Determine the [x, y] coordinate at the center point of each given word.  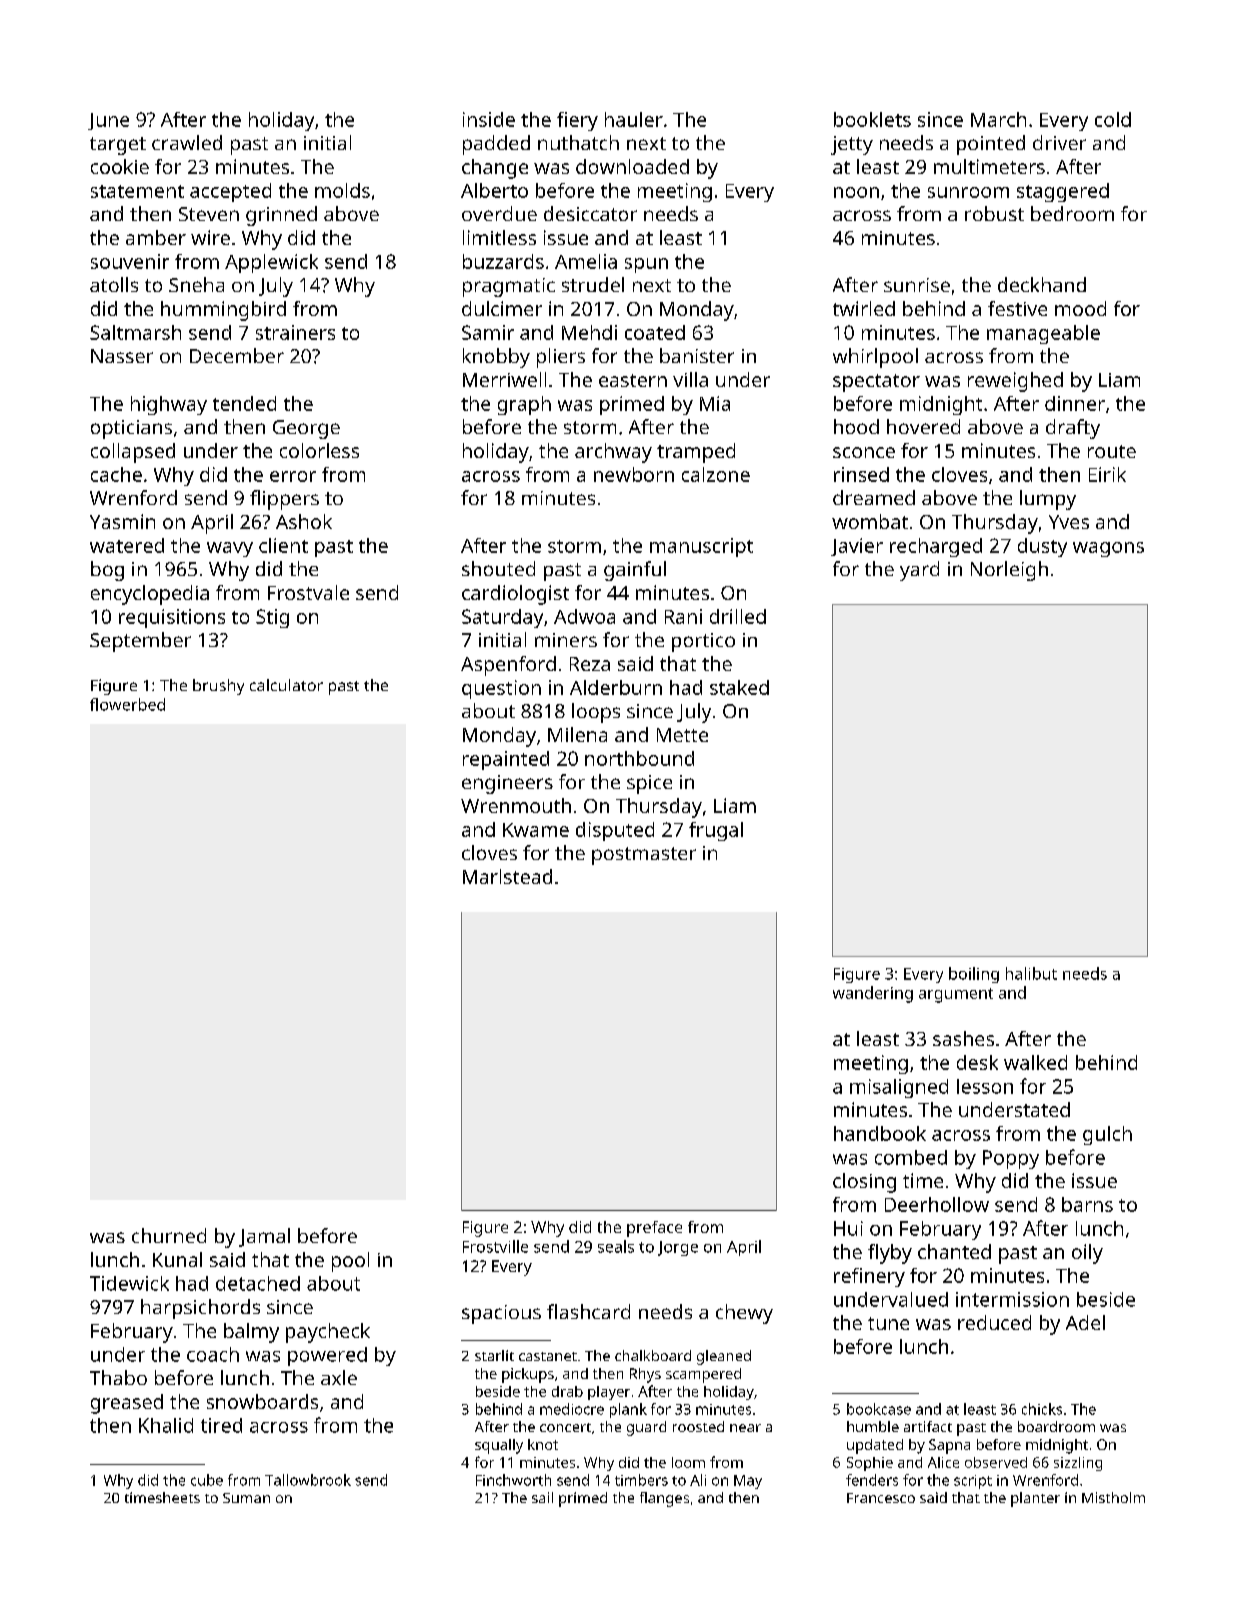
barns [1087, 1204]
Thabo [118, 1377]
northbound [639, 758]
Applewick [271, 263]
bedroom [1072, 213]
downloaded [632, 166]
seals [616, 1246]
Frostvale [308, 592]
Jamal [264, 1237]
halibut [1031, 973]
